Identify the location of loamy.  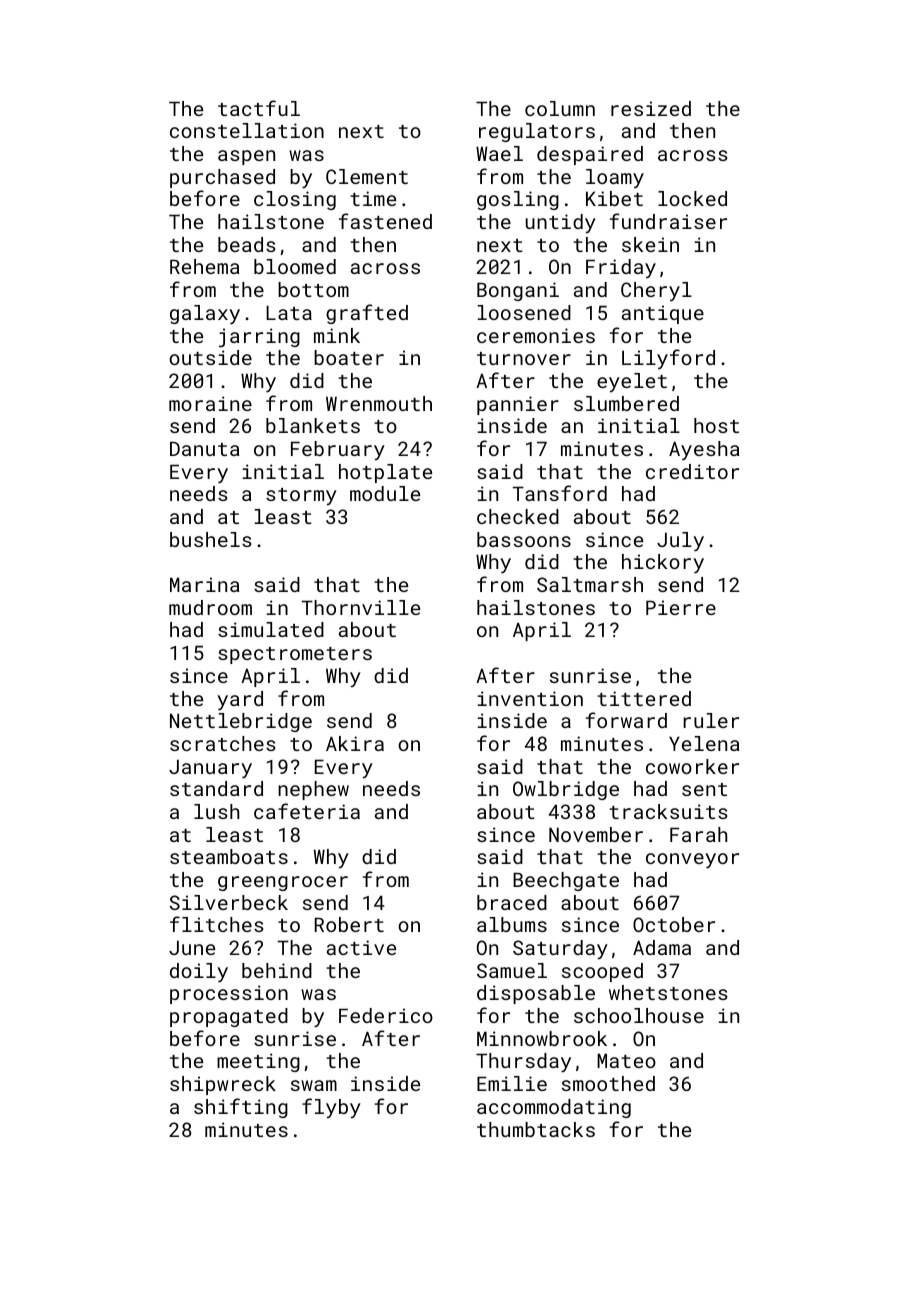
(615, 178).
